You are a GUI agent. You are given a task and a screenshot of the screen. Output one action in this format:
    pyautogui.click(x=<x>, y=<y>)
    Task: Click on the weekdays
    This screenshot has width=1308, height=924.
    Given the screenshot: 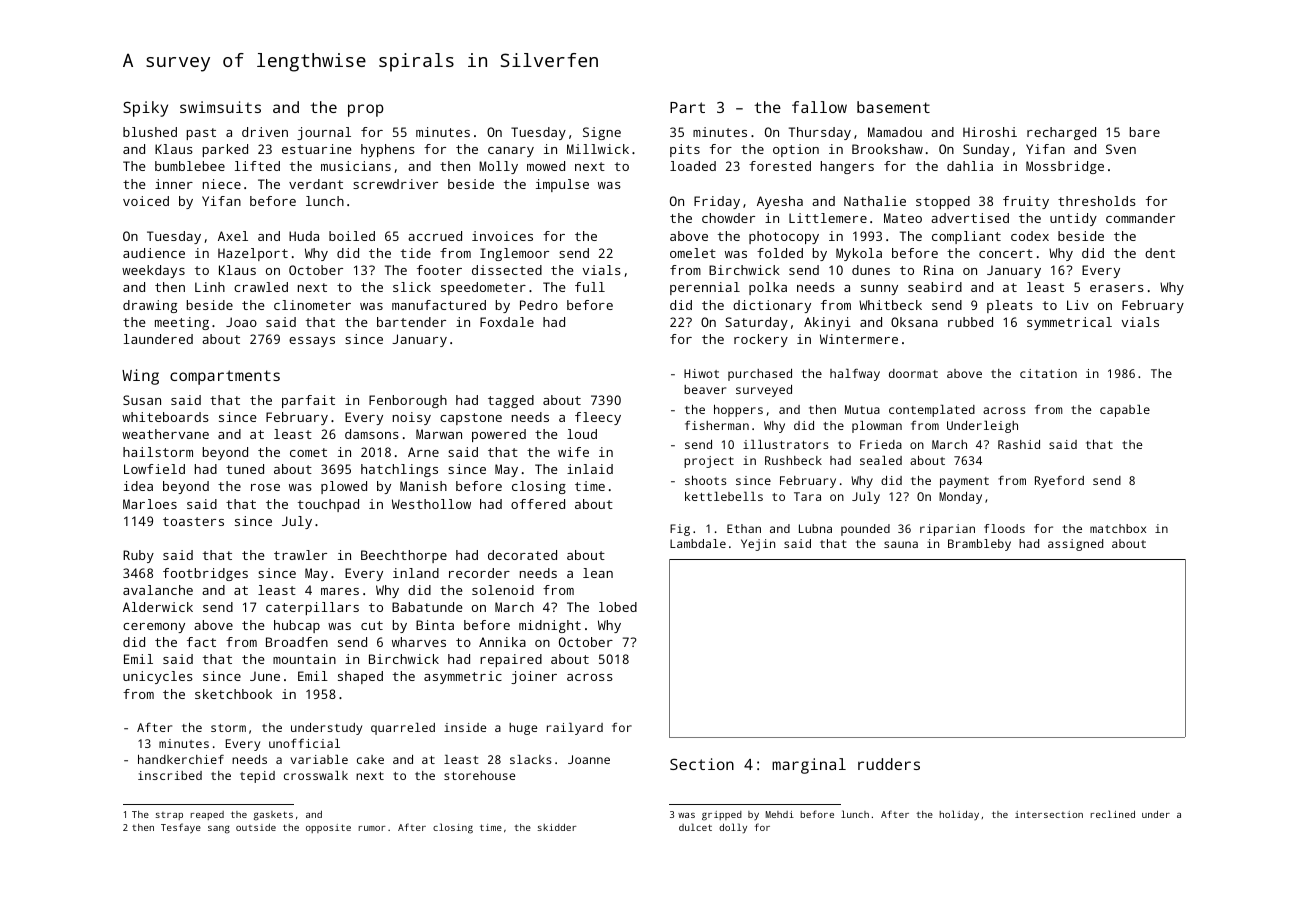 What is the action you would take?
    pyautogui.click(x=153, y=271)
